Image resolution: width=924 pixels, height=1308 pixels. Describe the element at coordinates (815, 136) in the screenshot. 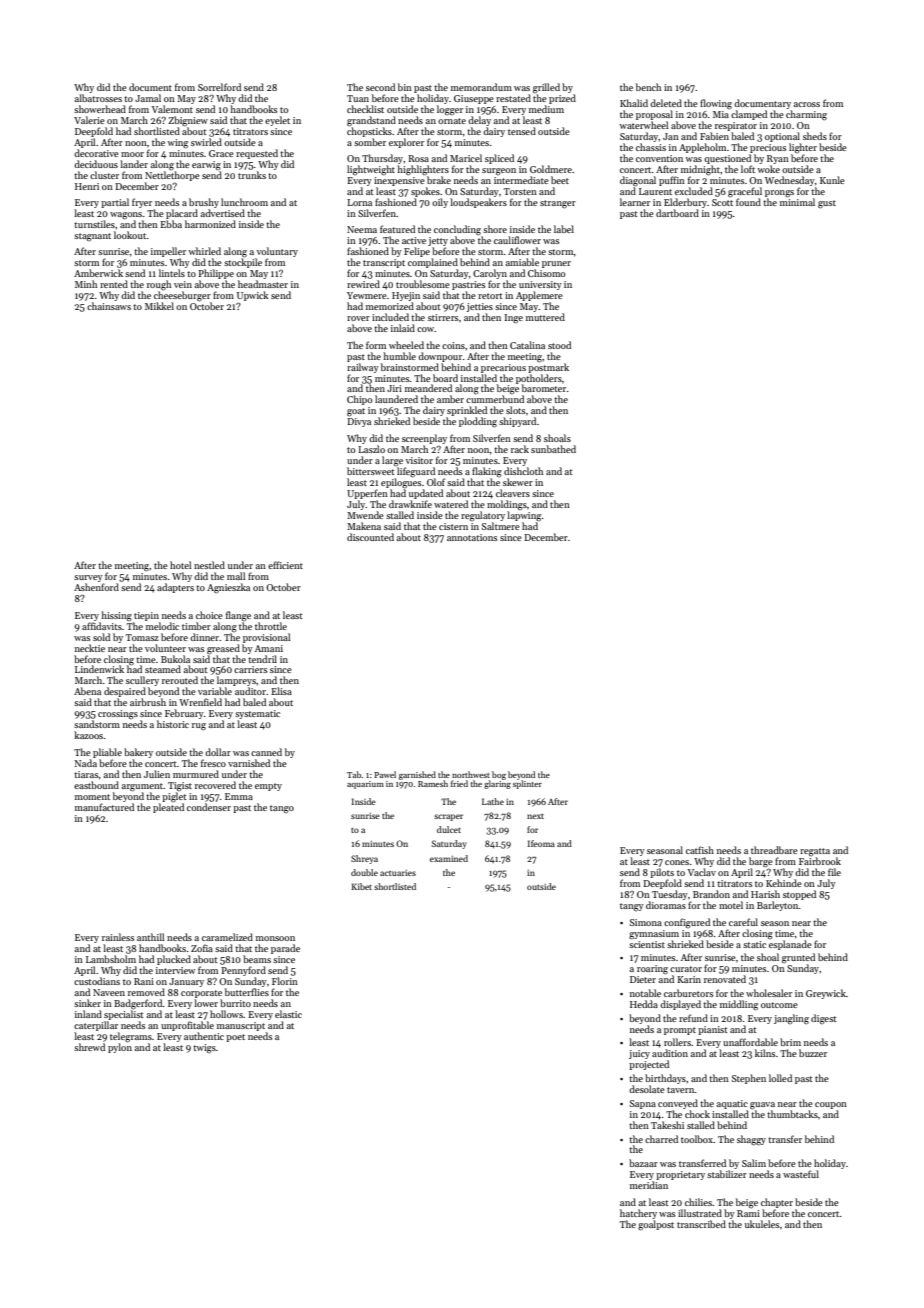

I see `sheds` at that location.
